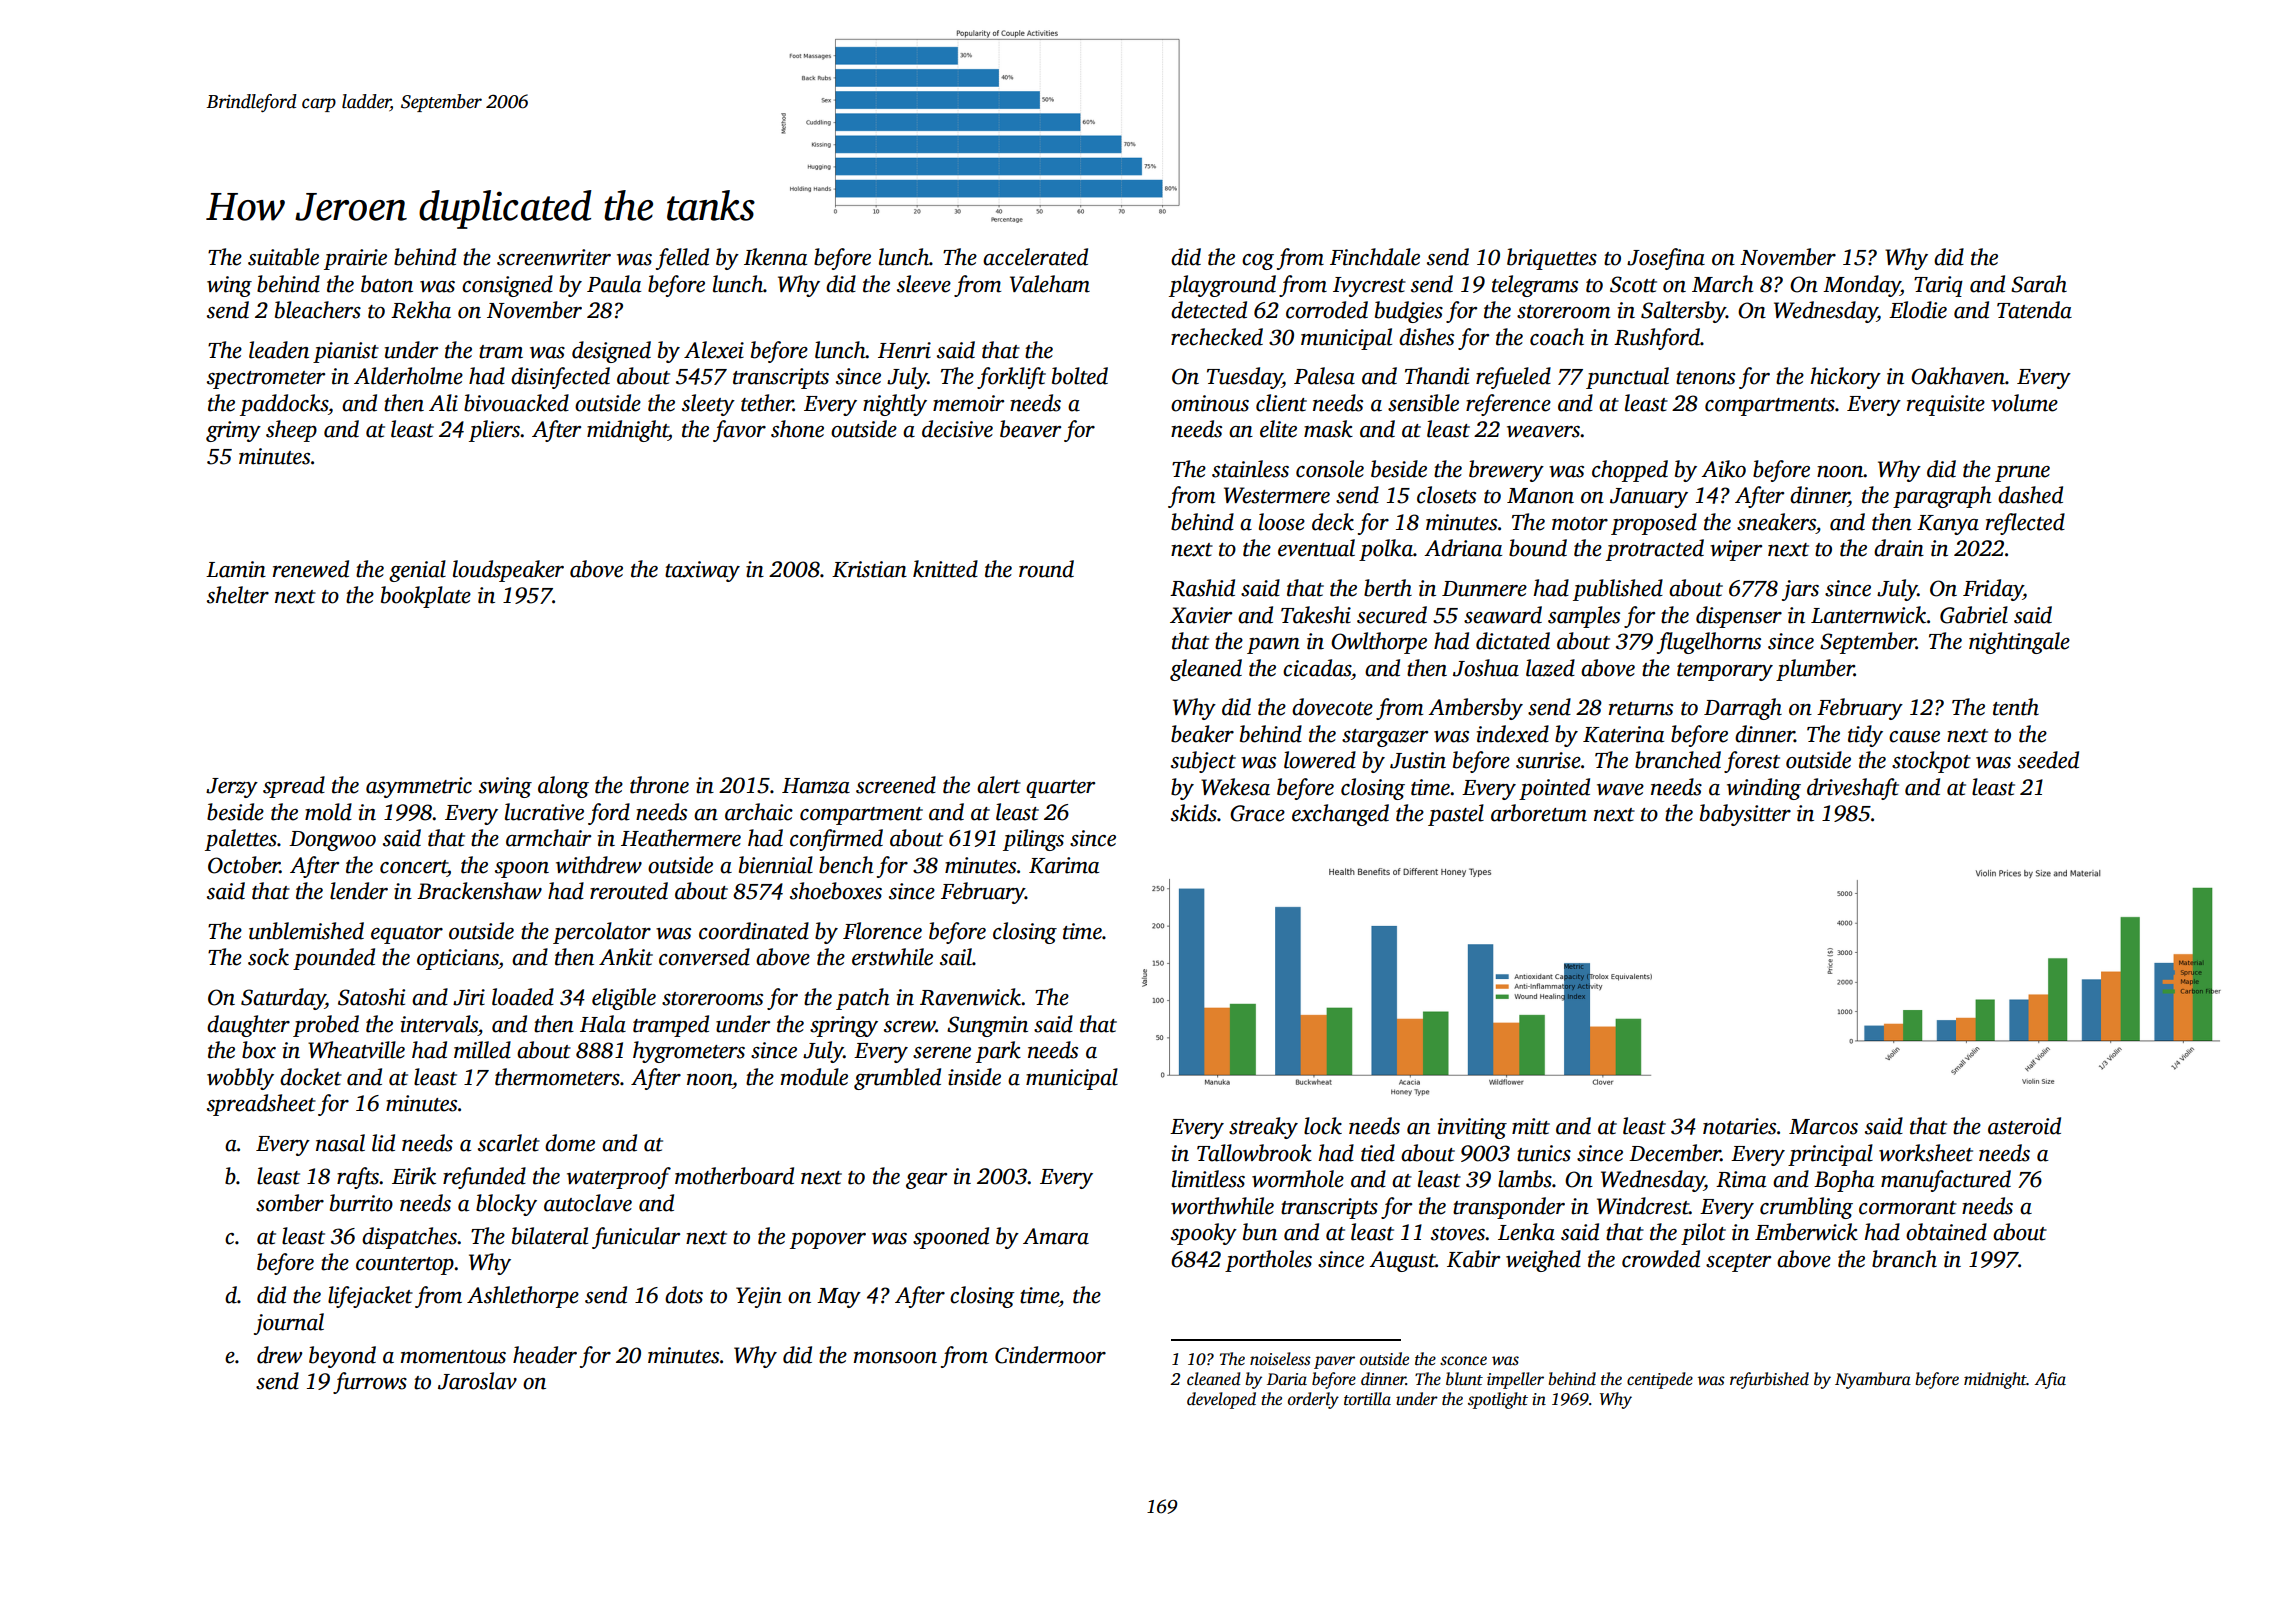 The image size is (2292, 1620). What do you see at coordinates (1386, 550) in the screenshot?
I see `polka` at bounding box center [1386, 550].
